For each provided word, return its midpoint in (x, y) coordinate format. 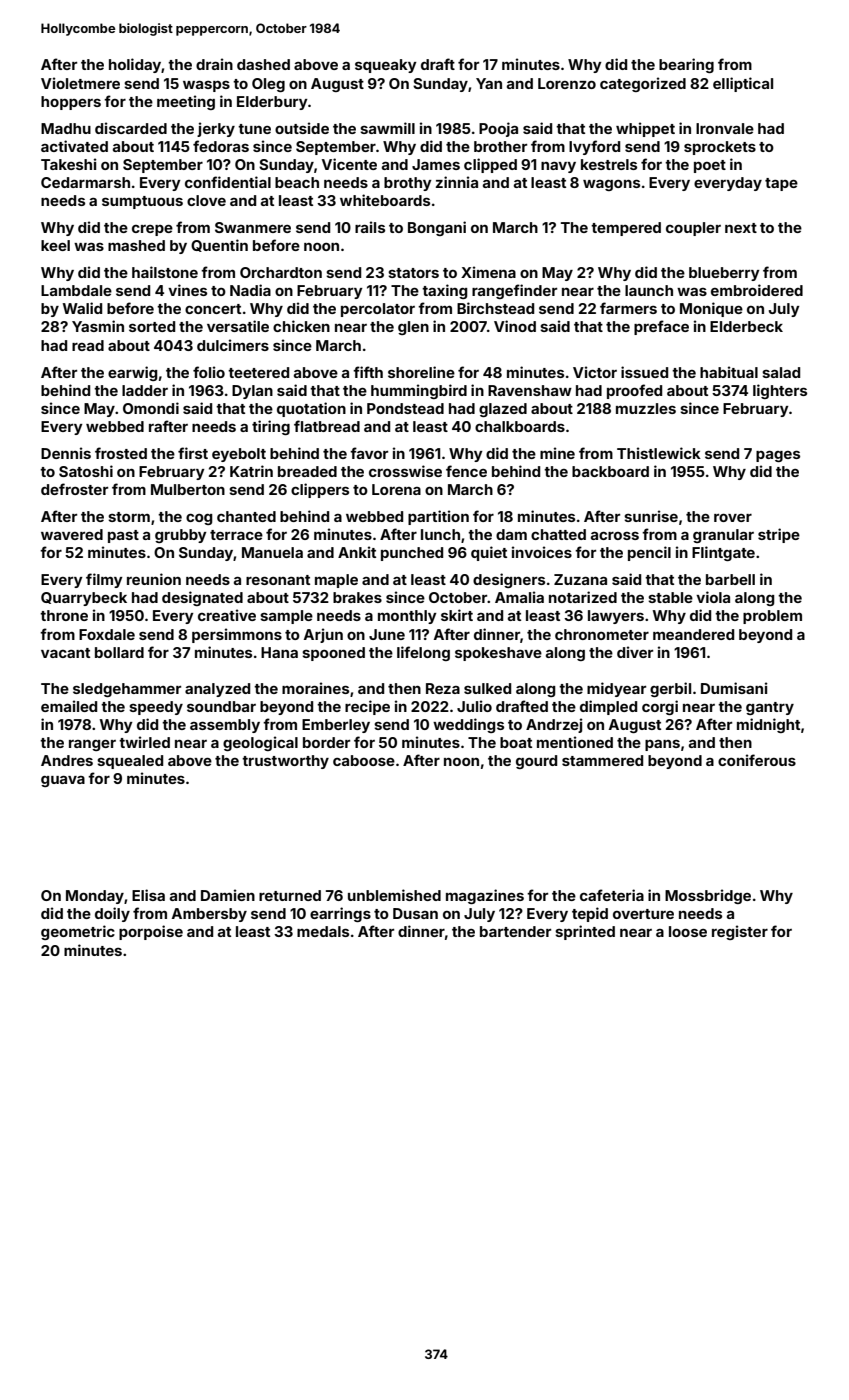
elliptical (743, 84)
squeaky (386, 66)
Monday (95, 897)
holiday (135, 65)
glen (413, 328)
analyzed (217, 690)
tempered (626, 229)
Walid (82, 308)
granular (723, 536)
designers (509, 580)
